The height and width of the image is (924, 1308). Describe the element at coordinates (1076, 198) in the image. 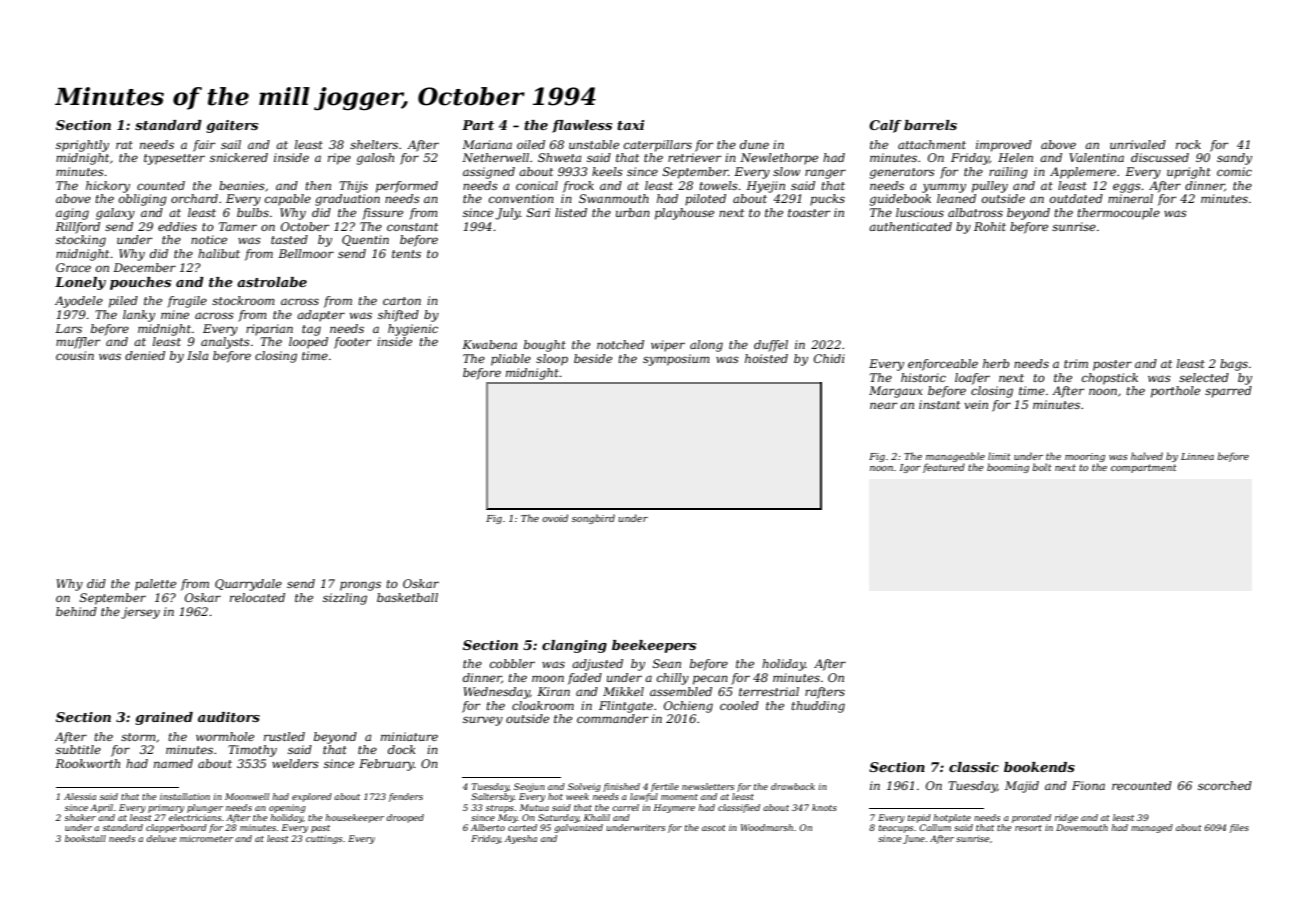

I see `outdated` at that location.
